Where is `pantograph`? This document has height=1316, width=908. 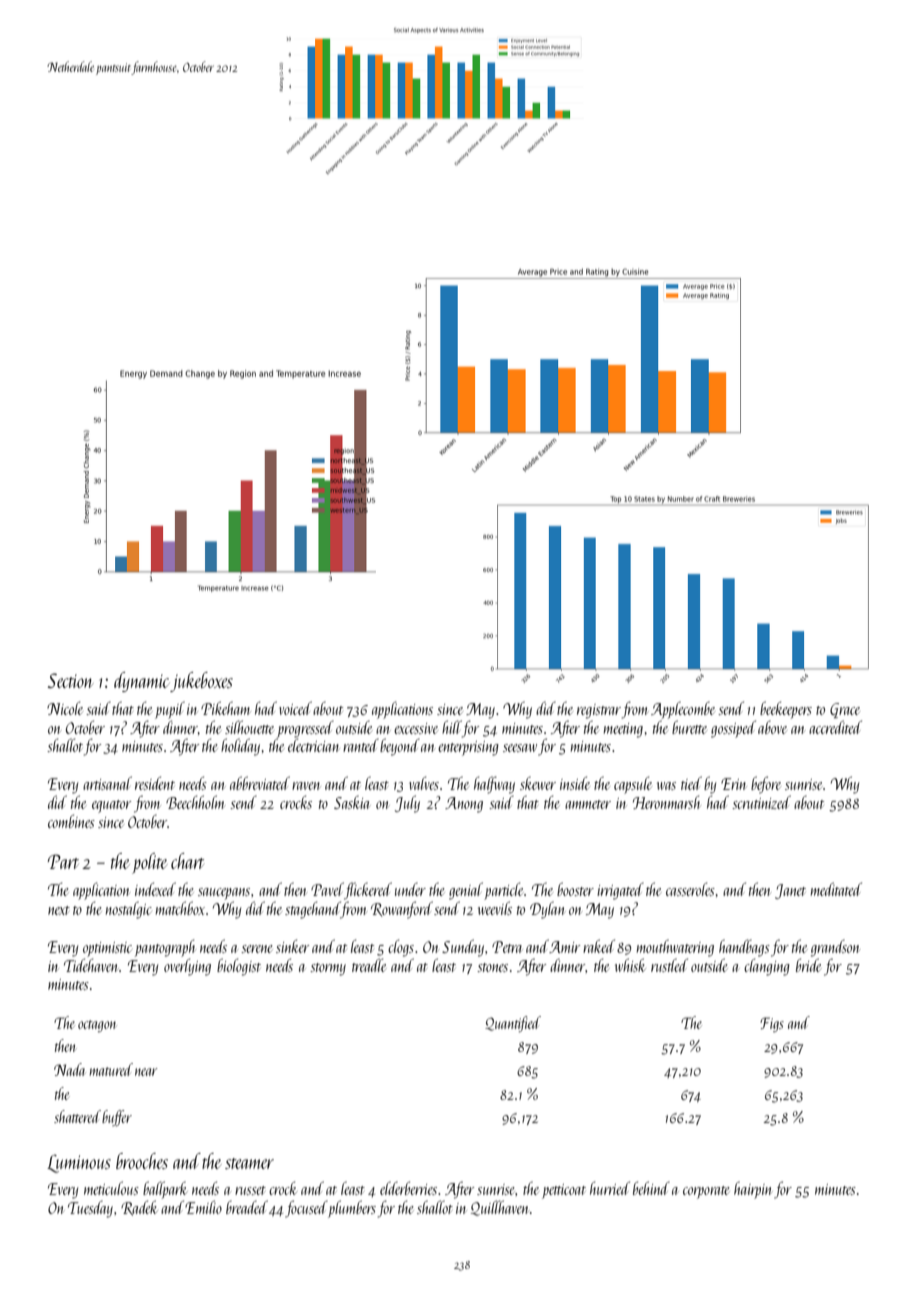 pantograph is located at coordinates (165, 948).
